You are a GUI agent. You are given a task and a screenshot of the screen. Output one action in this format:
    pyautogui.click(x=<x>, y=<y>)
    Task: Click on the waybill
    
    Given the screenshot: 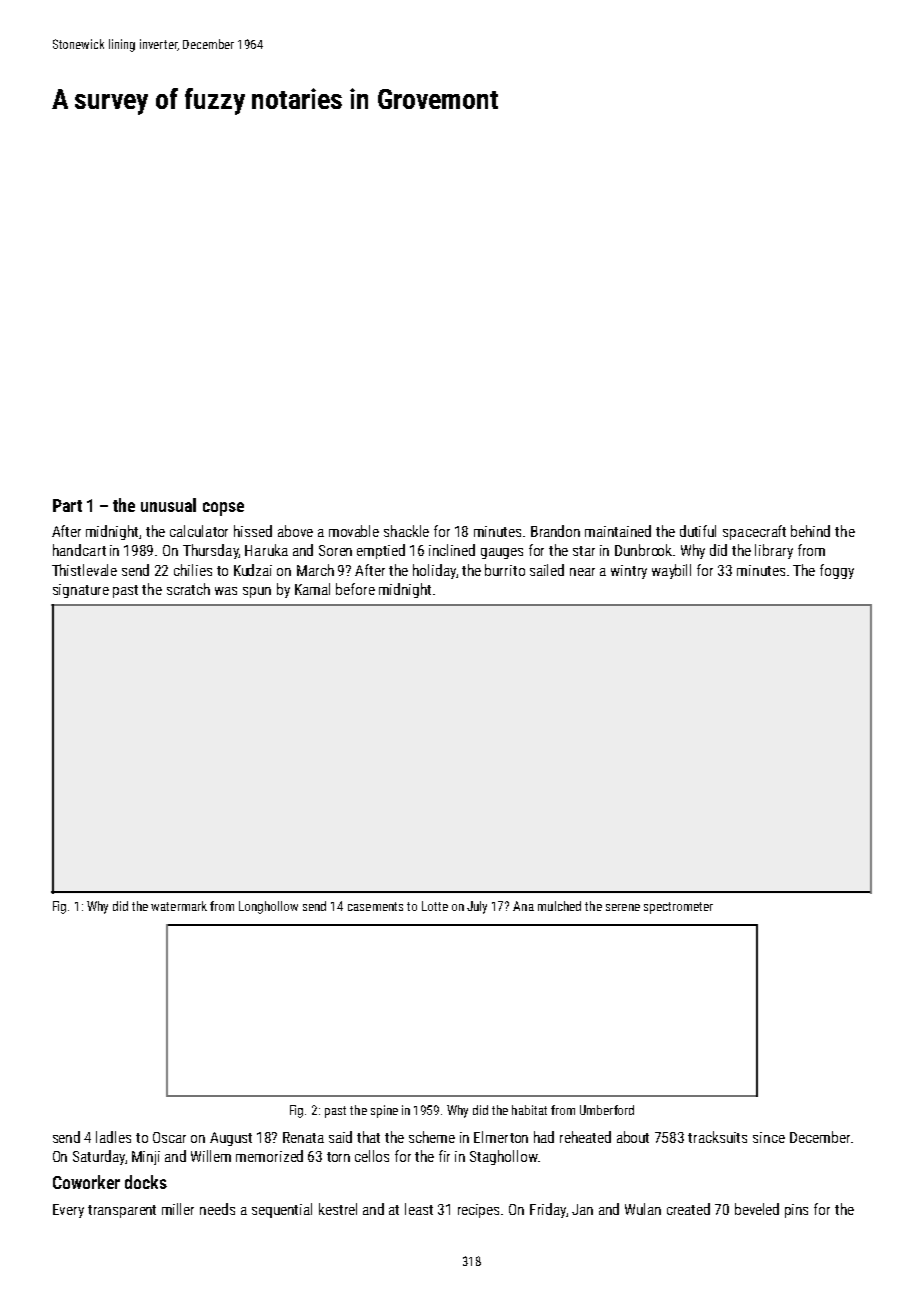 What is the action you would take?
    pyautogui.click(x=671, y=571)
